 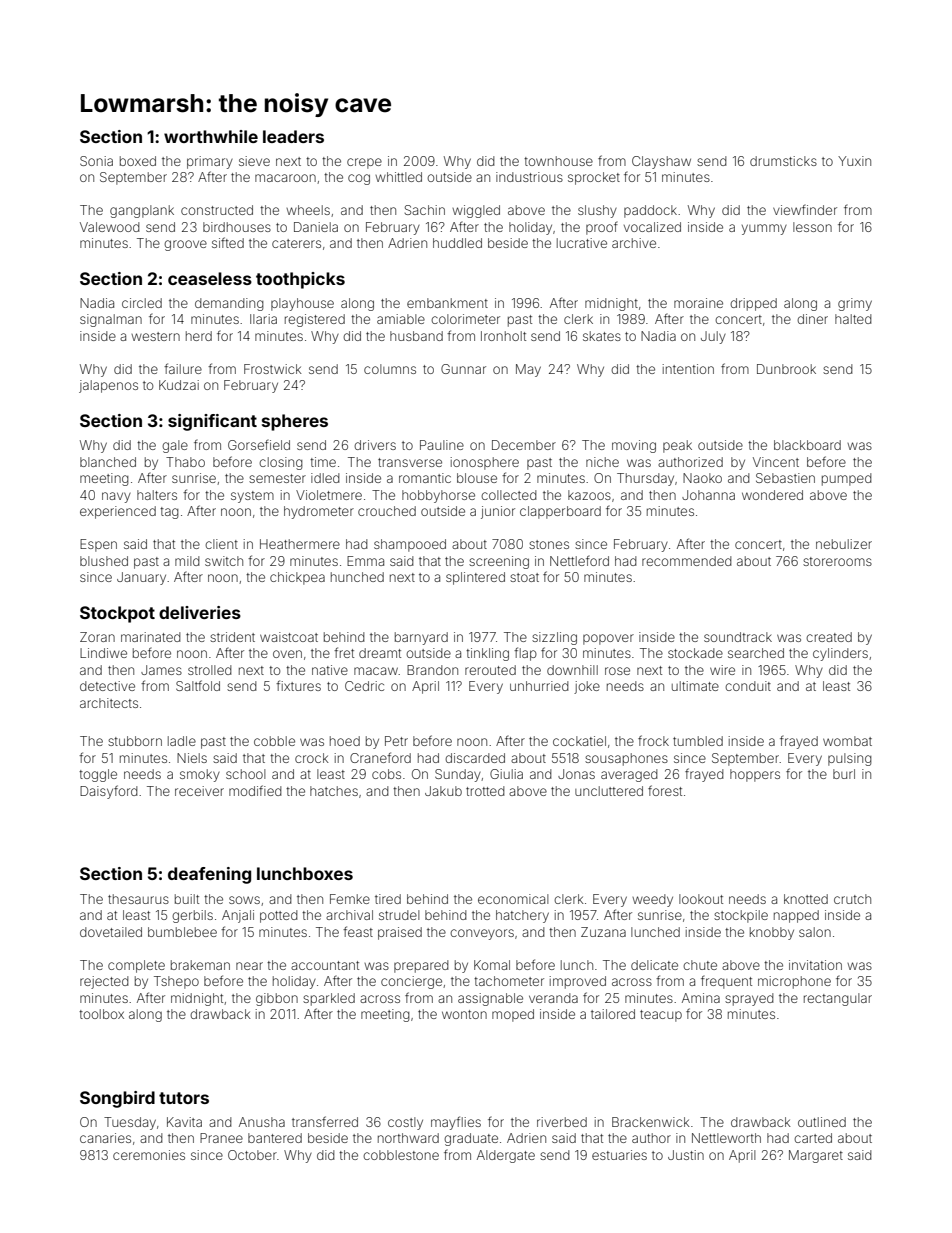 I want to click on graduate, so click(x=471, y=1139).
